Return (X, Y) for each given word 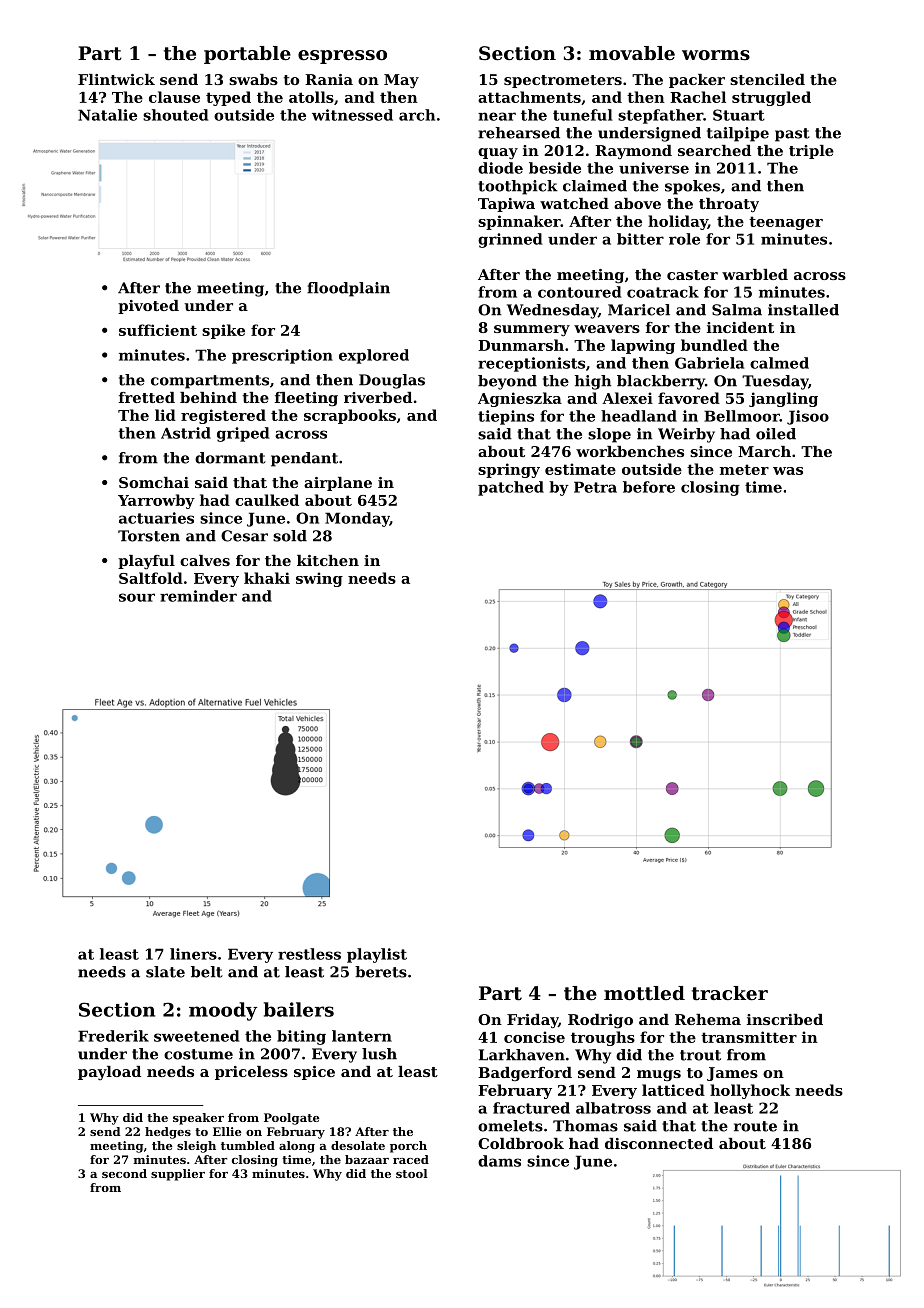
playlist (377, 955)
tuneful (582, 115)
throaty (729, 205)
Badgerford (525, 1074)
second (124, 1173)
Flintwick (116, 79)
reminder (198, 596)
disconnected (659, 1143)
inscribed (785, 1019)
